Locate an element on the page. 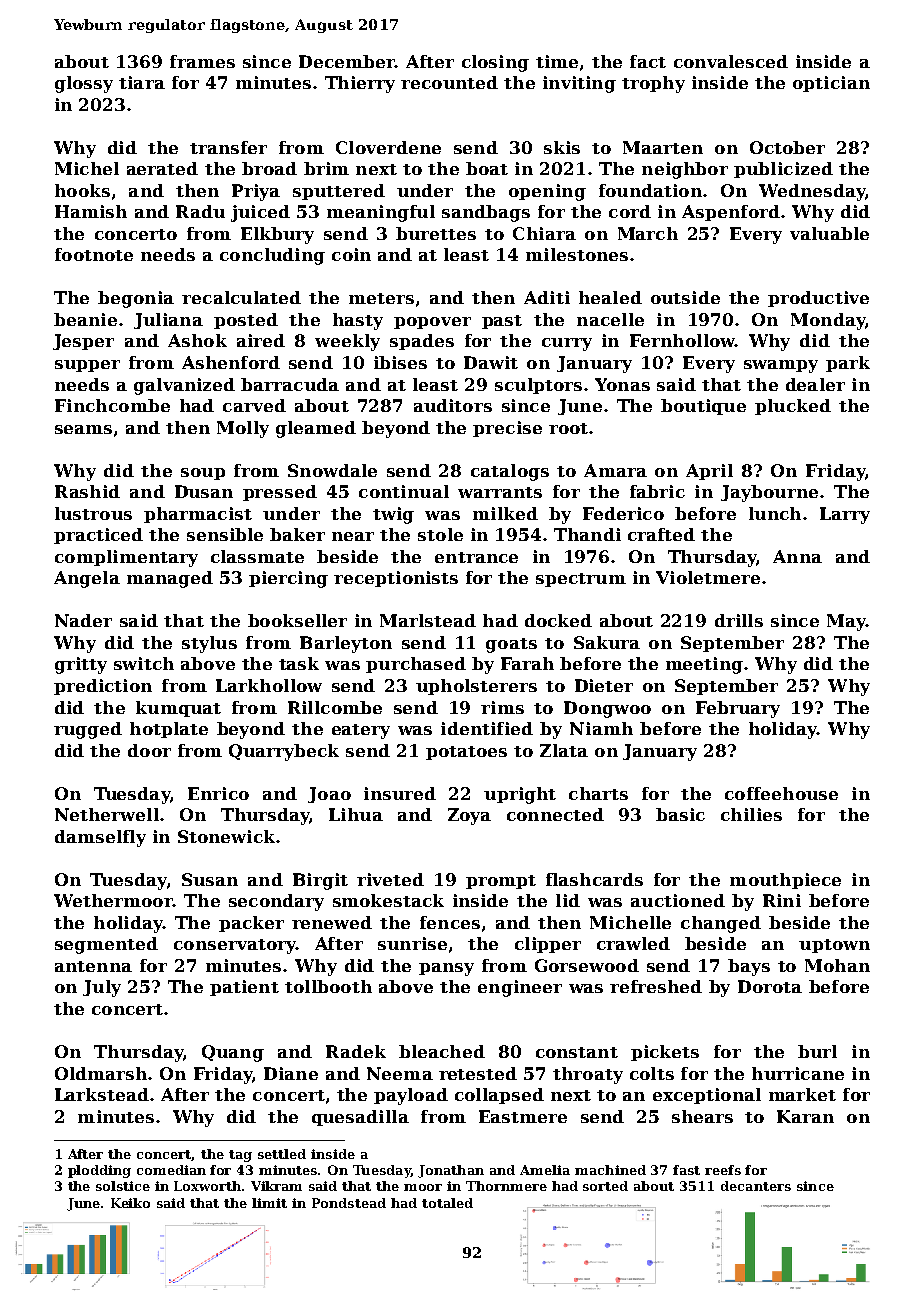 The height and width of the page is (1308, 924). basic is located at coordinates (680, 814).
